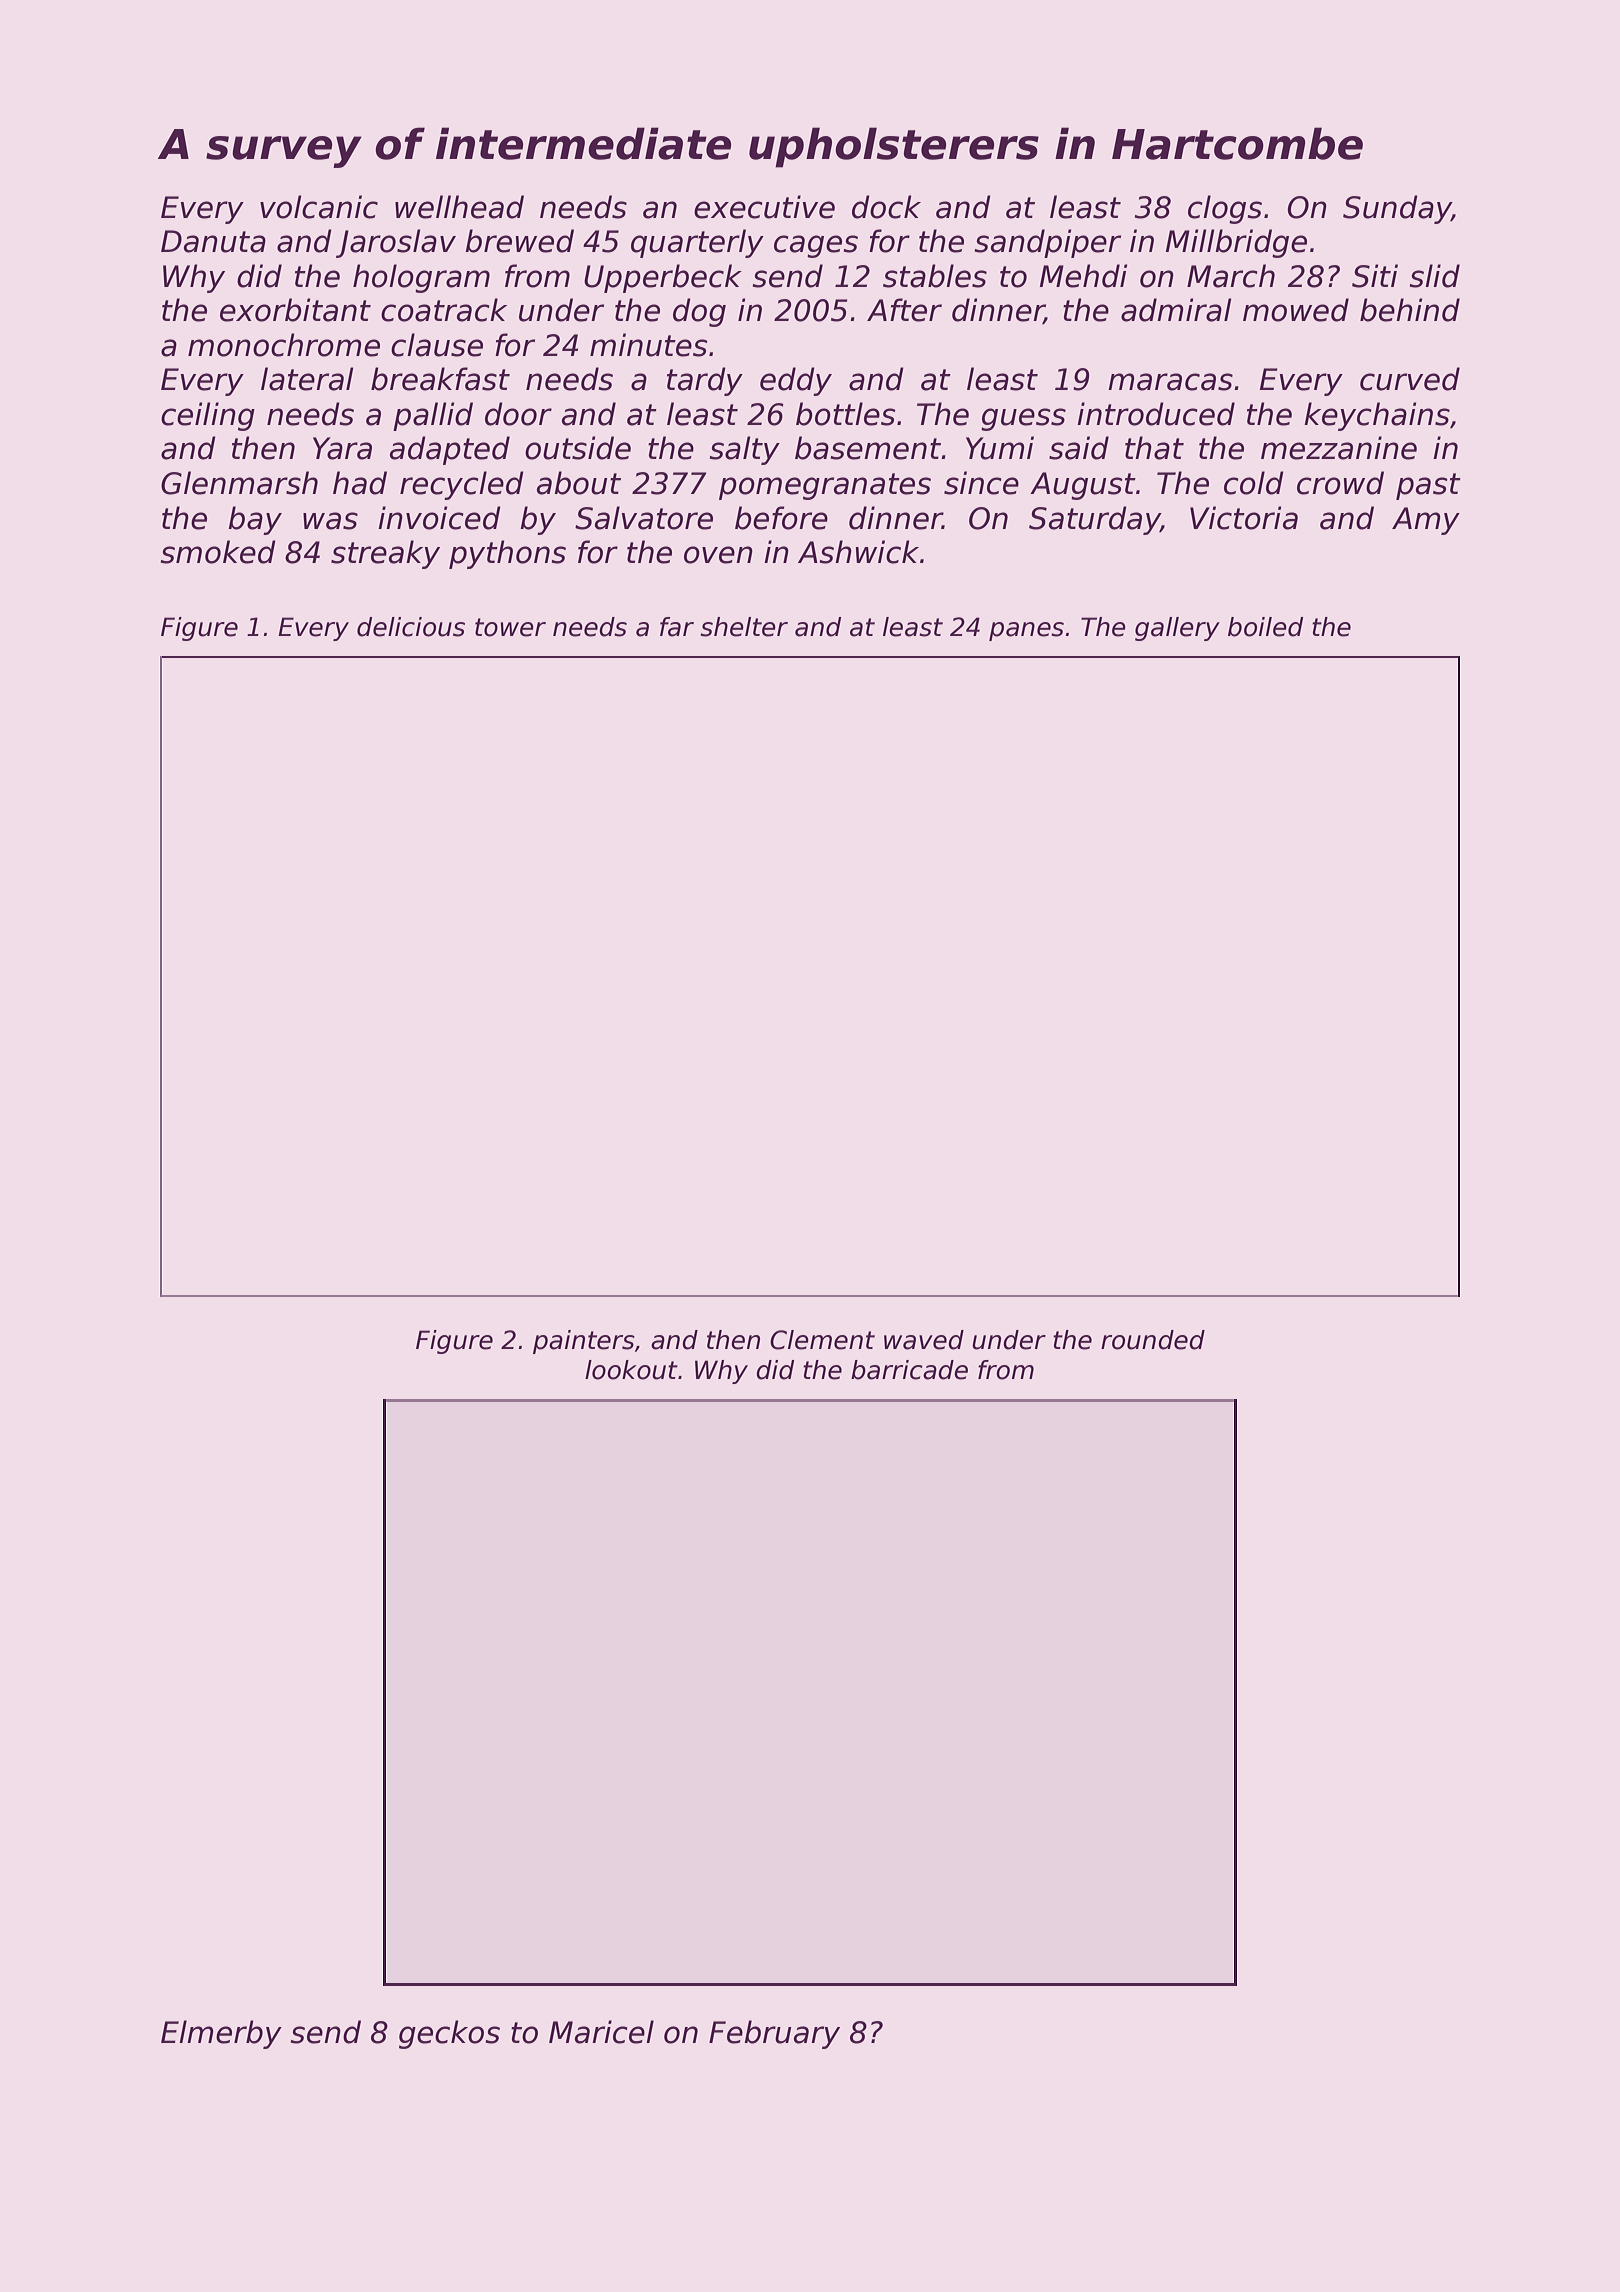  What do you see at coordinates (1153, 1340) in the screenshot?
I see `rounded` at bounding box center [1153, 1340].
